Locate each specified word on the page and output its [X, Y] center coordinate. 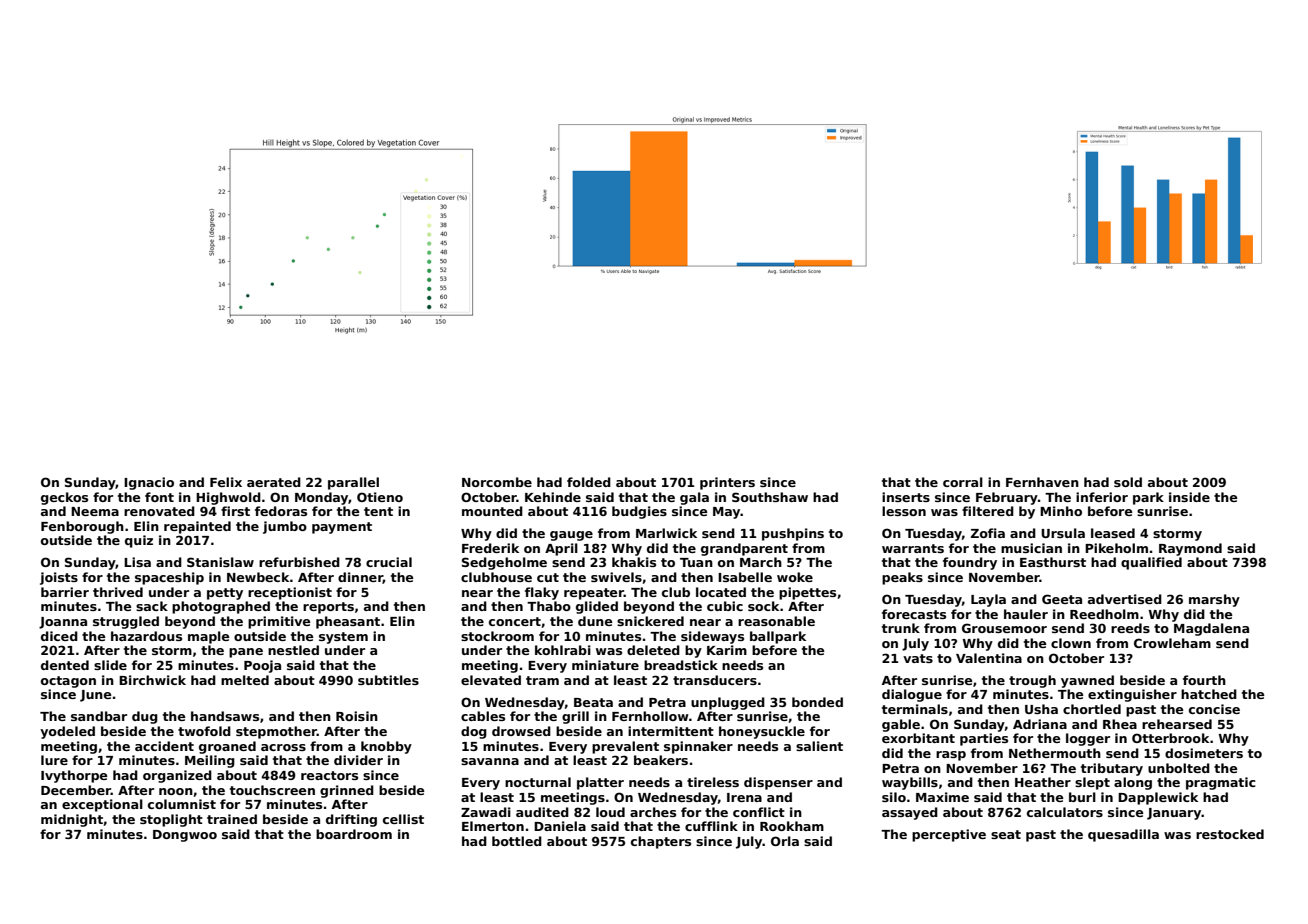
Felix [226, 482]
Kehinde [553, 497]
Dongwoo [185, 836]
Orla [785, 841]
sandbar [99, 716]
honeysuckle [762, 732]
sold [1128, 482]
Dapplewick [1158, 798]
